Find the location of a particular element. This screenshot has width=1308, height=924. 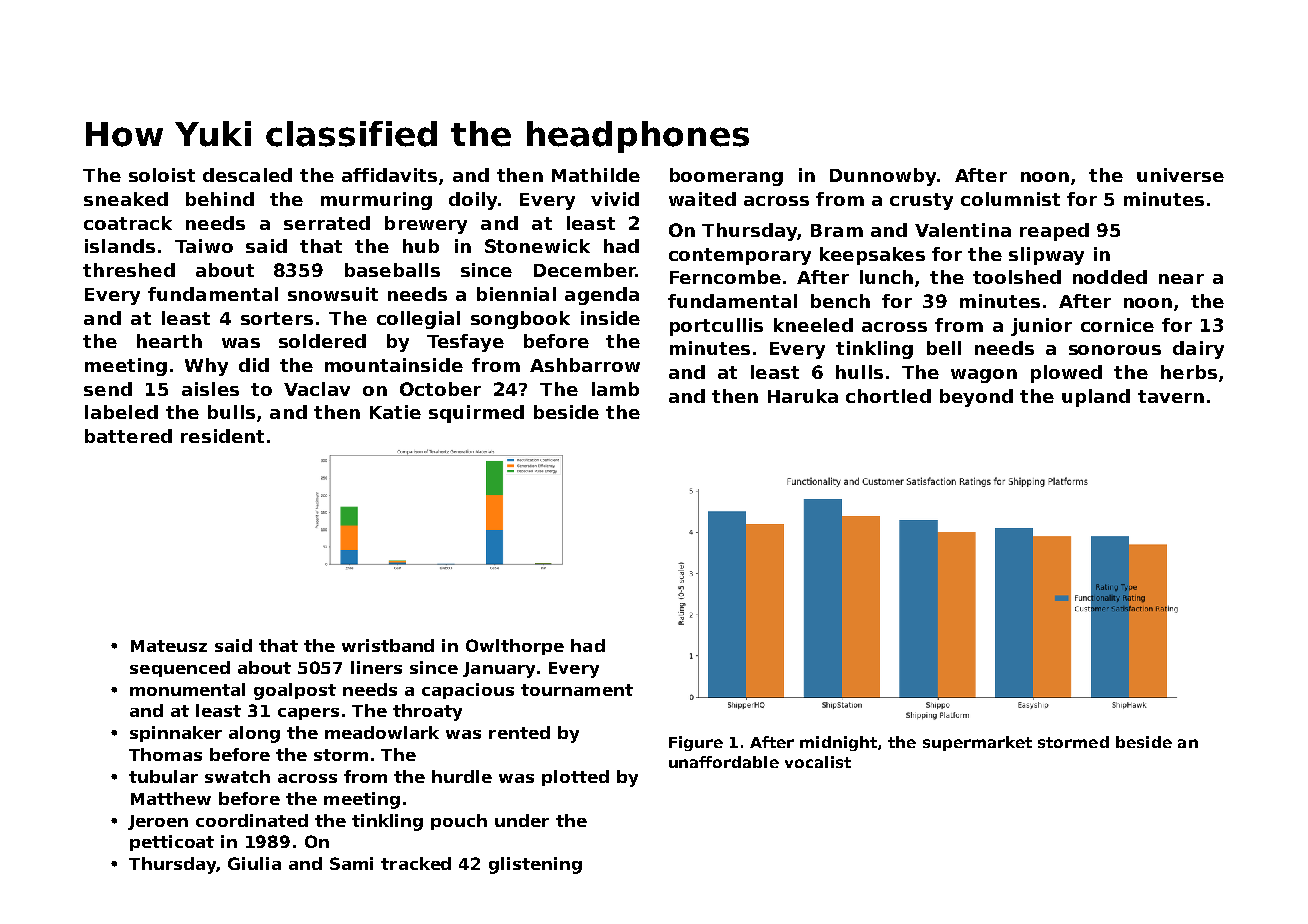

squirmed is located at coordinates (476, 414).
